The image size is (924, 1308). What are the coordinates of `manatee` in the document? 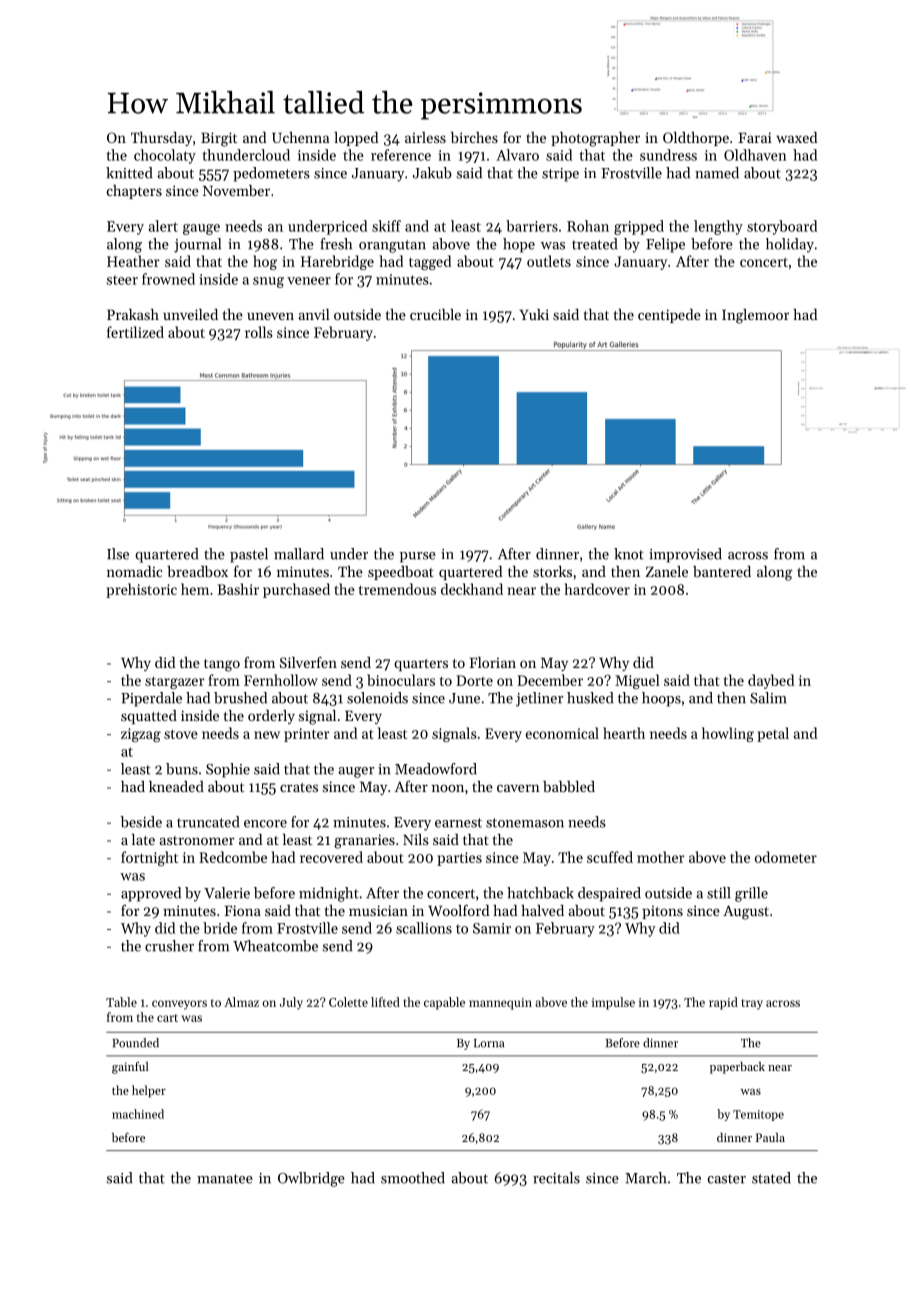 It's located at (225, 1179).
